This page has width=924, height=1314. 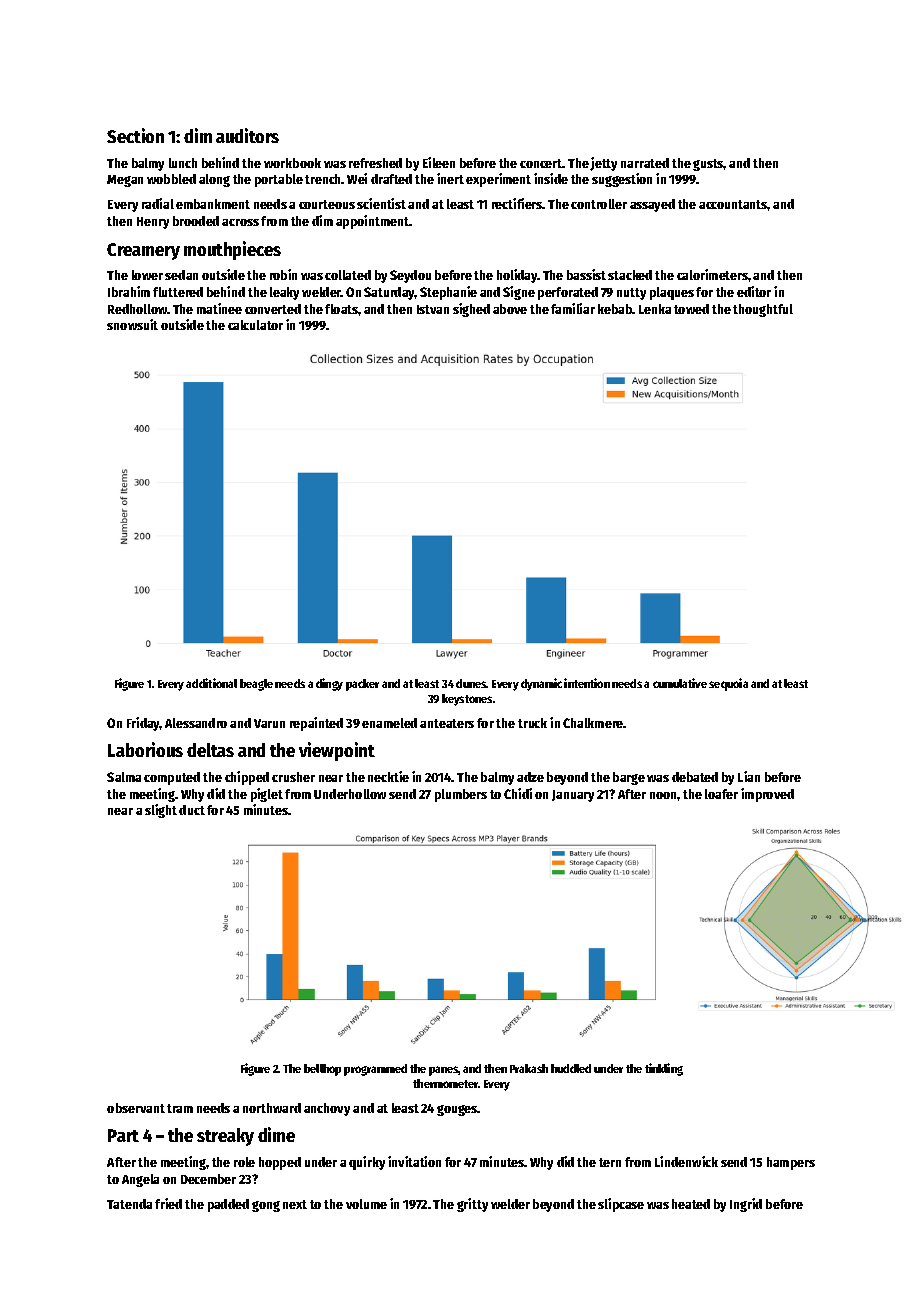 What do you see at coordinates (322, 1070) in the page?
I see `bellhop` at bounding box center [322, 1070].
